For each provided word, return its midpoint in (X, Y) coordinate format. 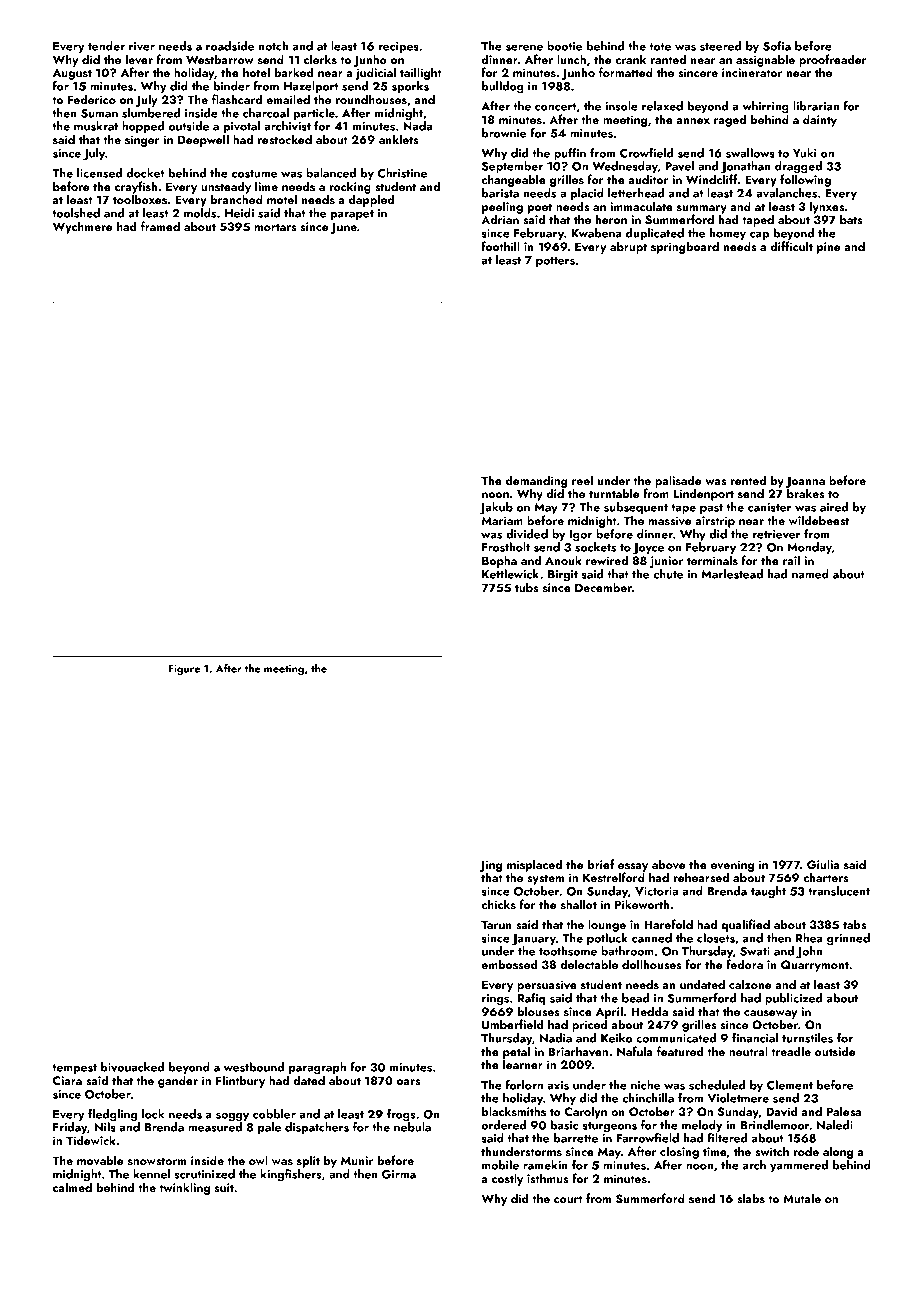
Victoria (656, 891)
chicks (498, 904)
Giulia (823, 864)
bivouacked (132, 1067)
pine (829, 248)
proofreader (832, 60)
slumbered (151, 113)
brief (601, 864)
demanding (537, 481)
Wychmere (83, 227)
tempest (74, 1069)
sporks (410, 87)
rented (748, 480)
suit (224, 1187)
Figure (184, 670)
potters (555, 262)
